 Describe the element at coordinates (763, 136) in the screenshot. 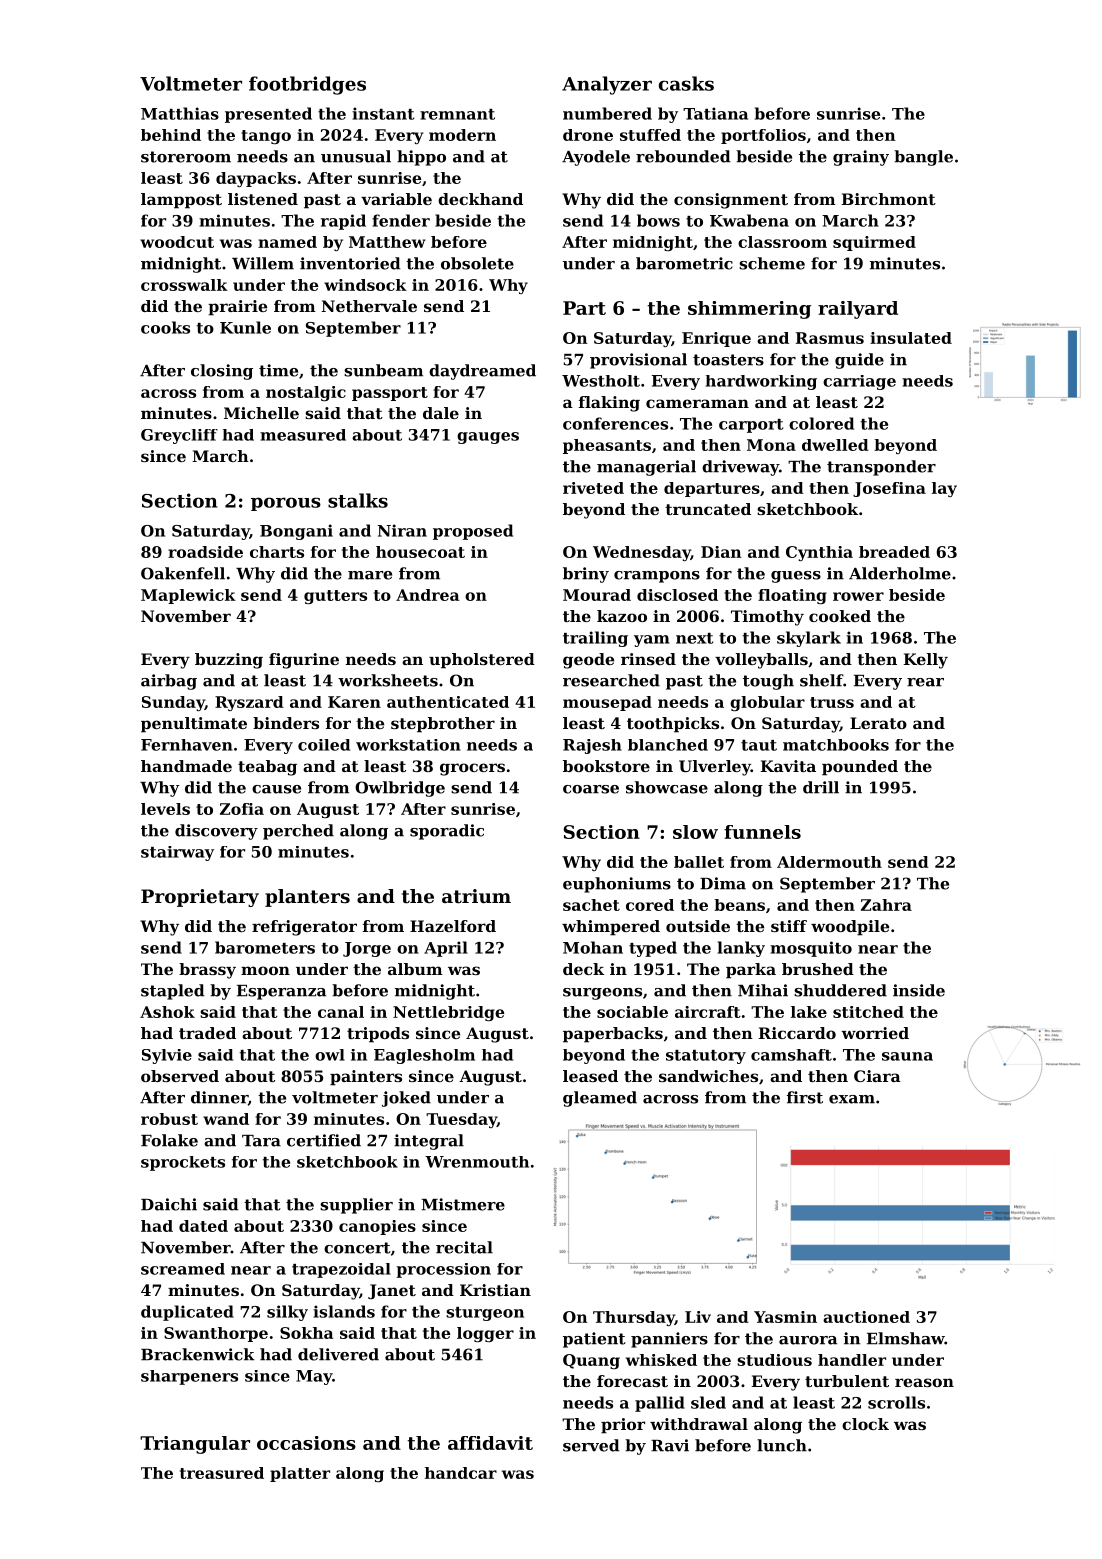

I see `portfolios` at that location.
